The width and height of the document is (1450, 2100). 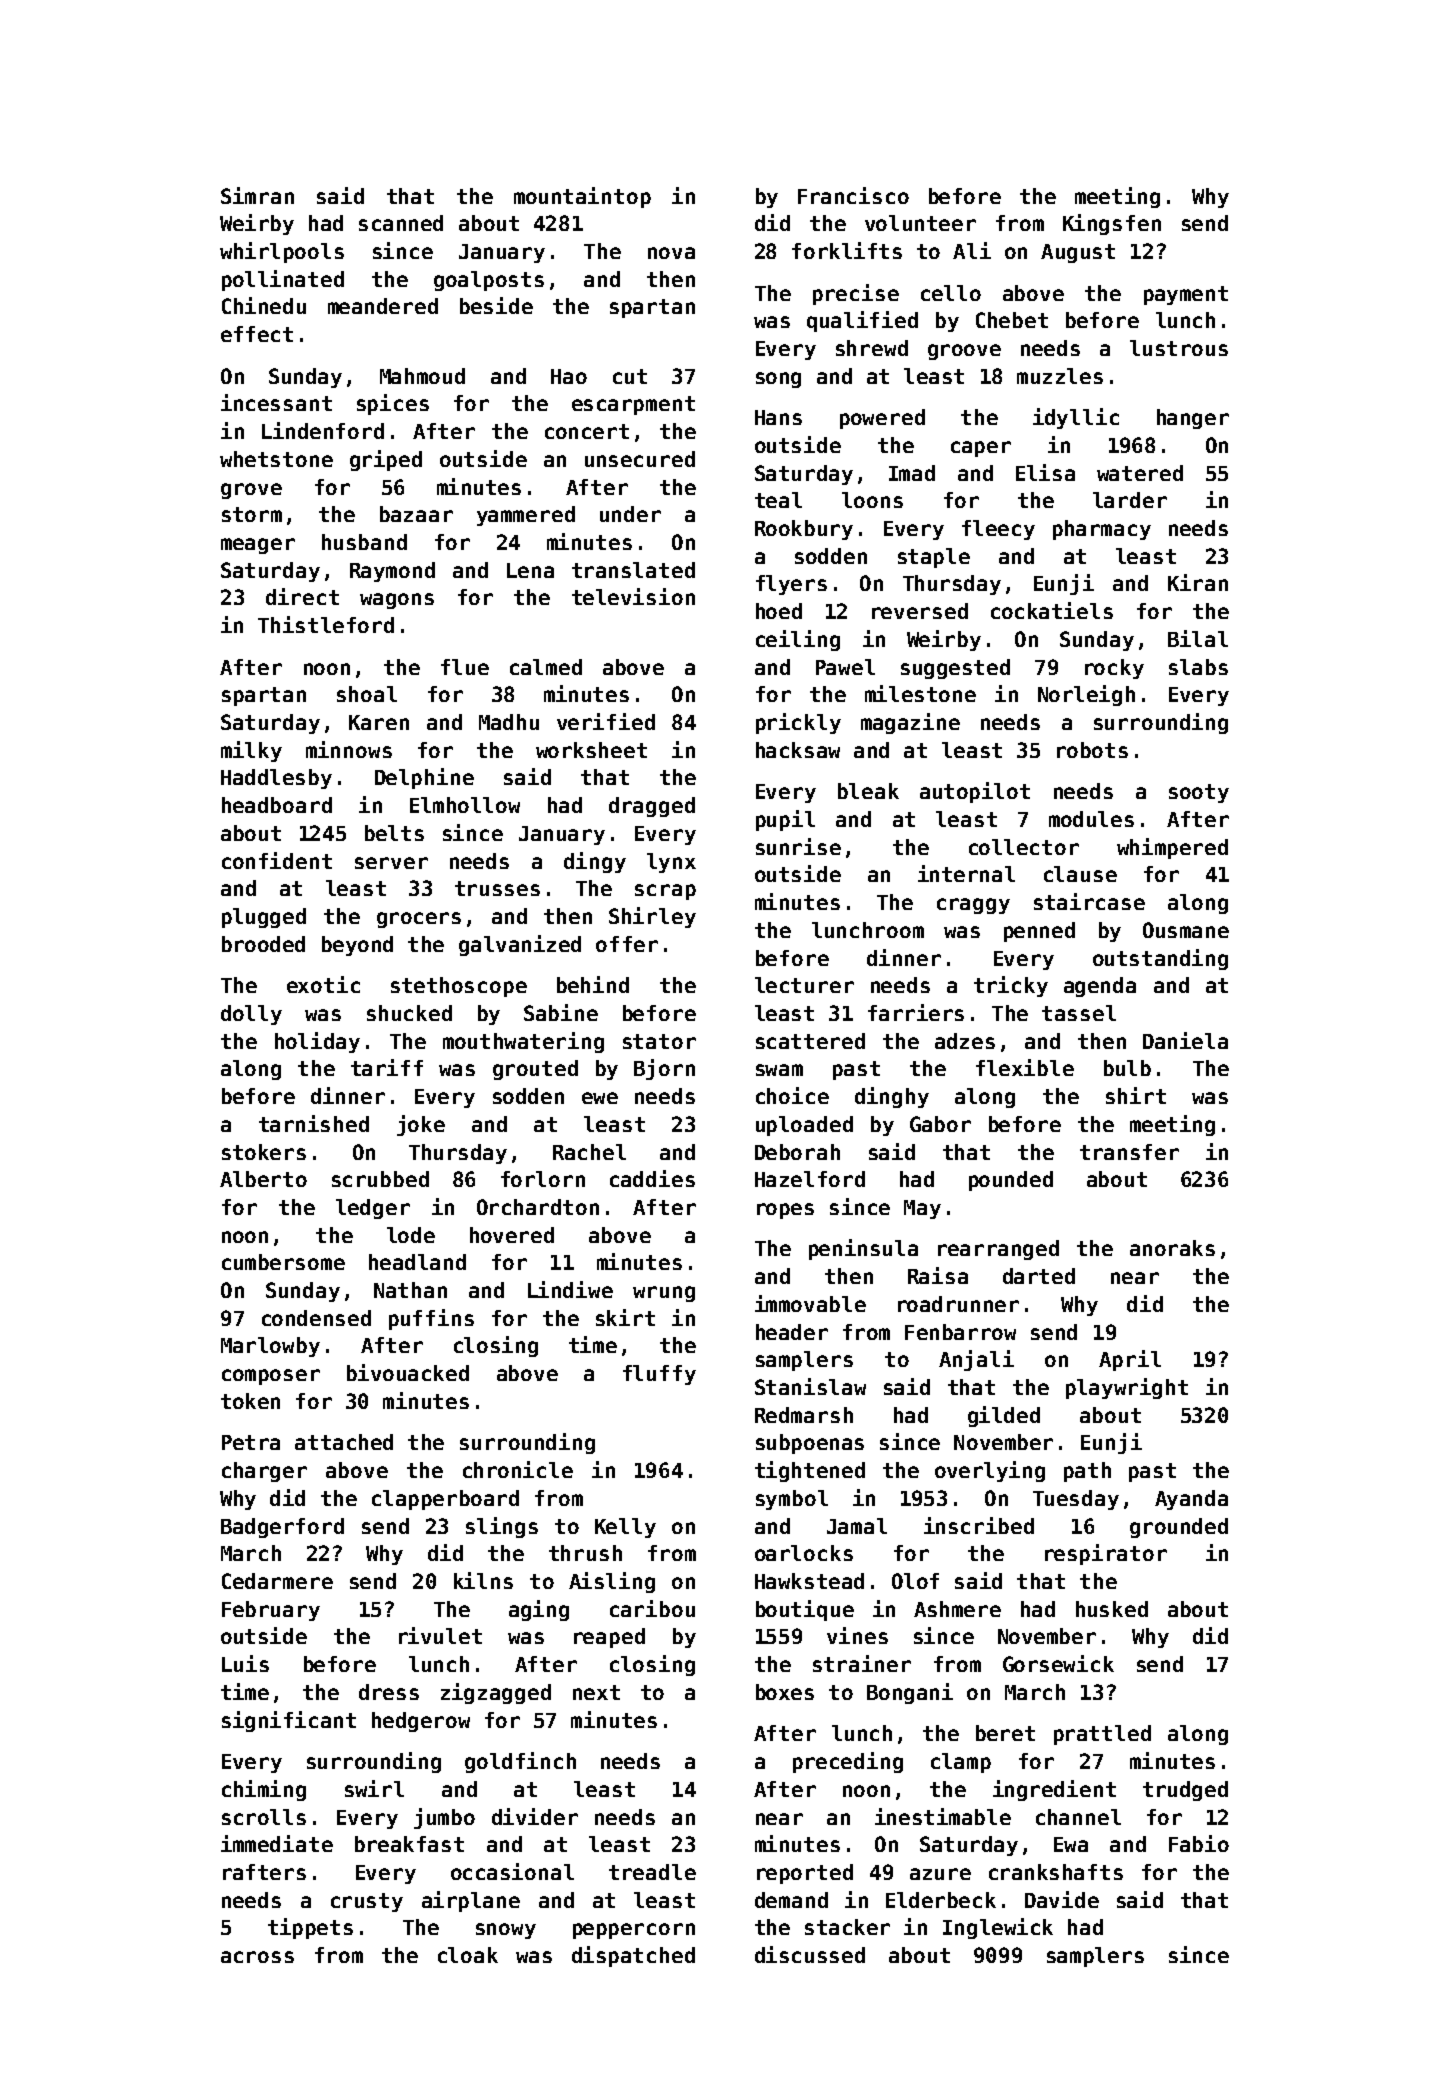 What do you see at coordinates (798, 723) in the document?
I see `prickly` at bounding box center [798, 723].
